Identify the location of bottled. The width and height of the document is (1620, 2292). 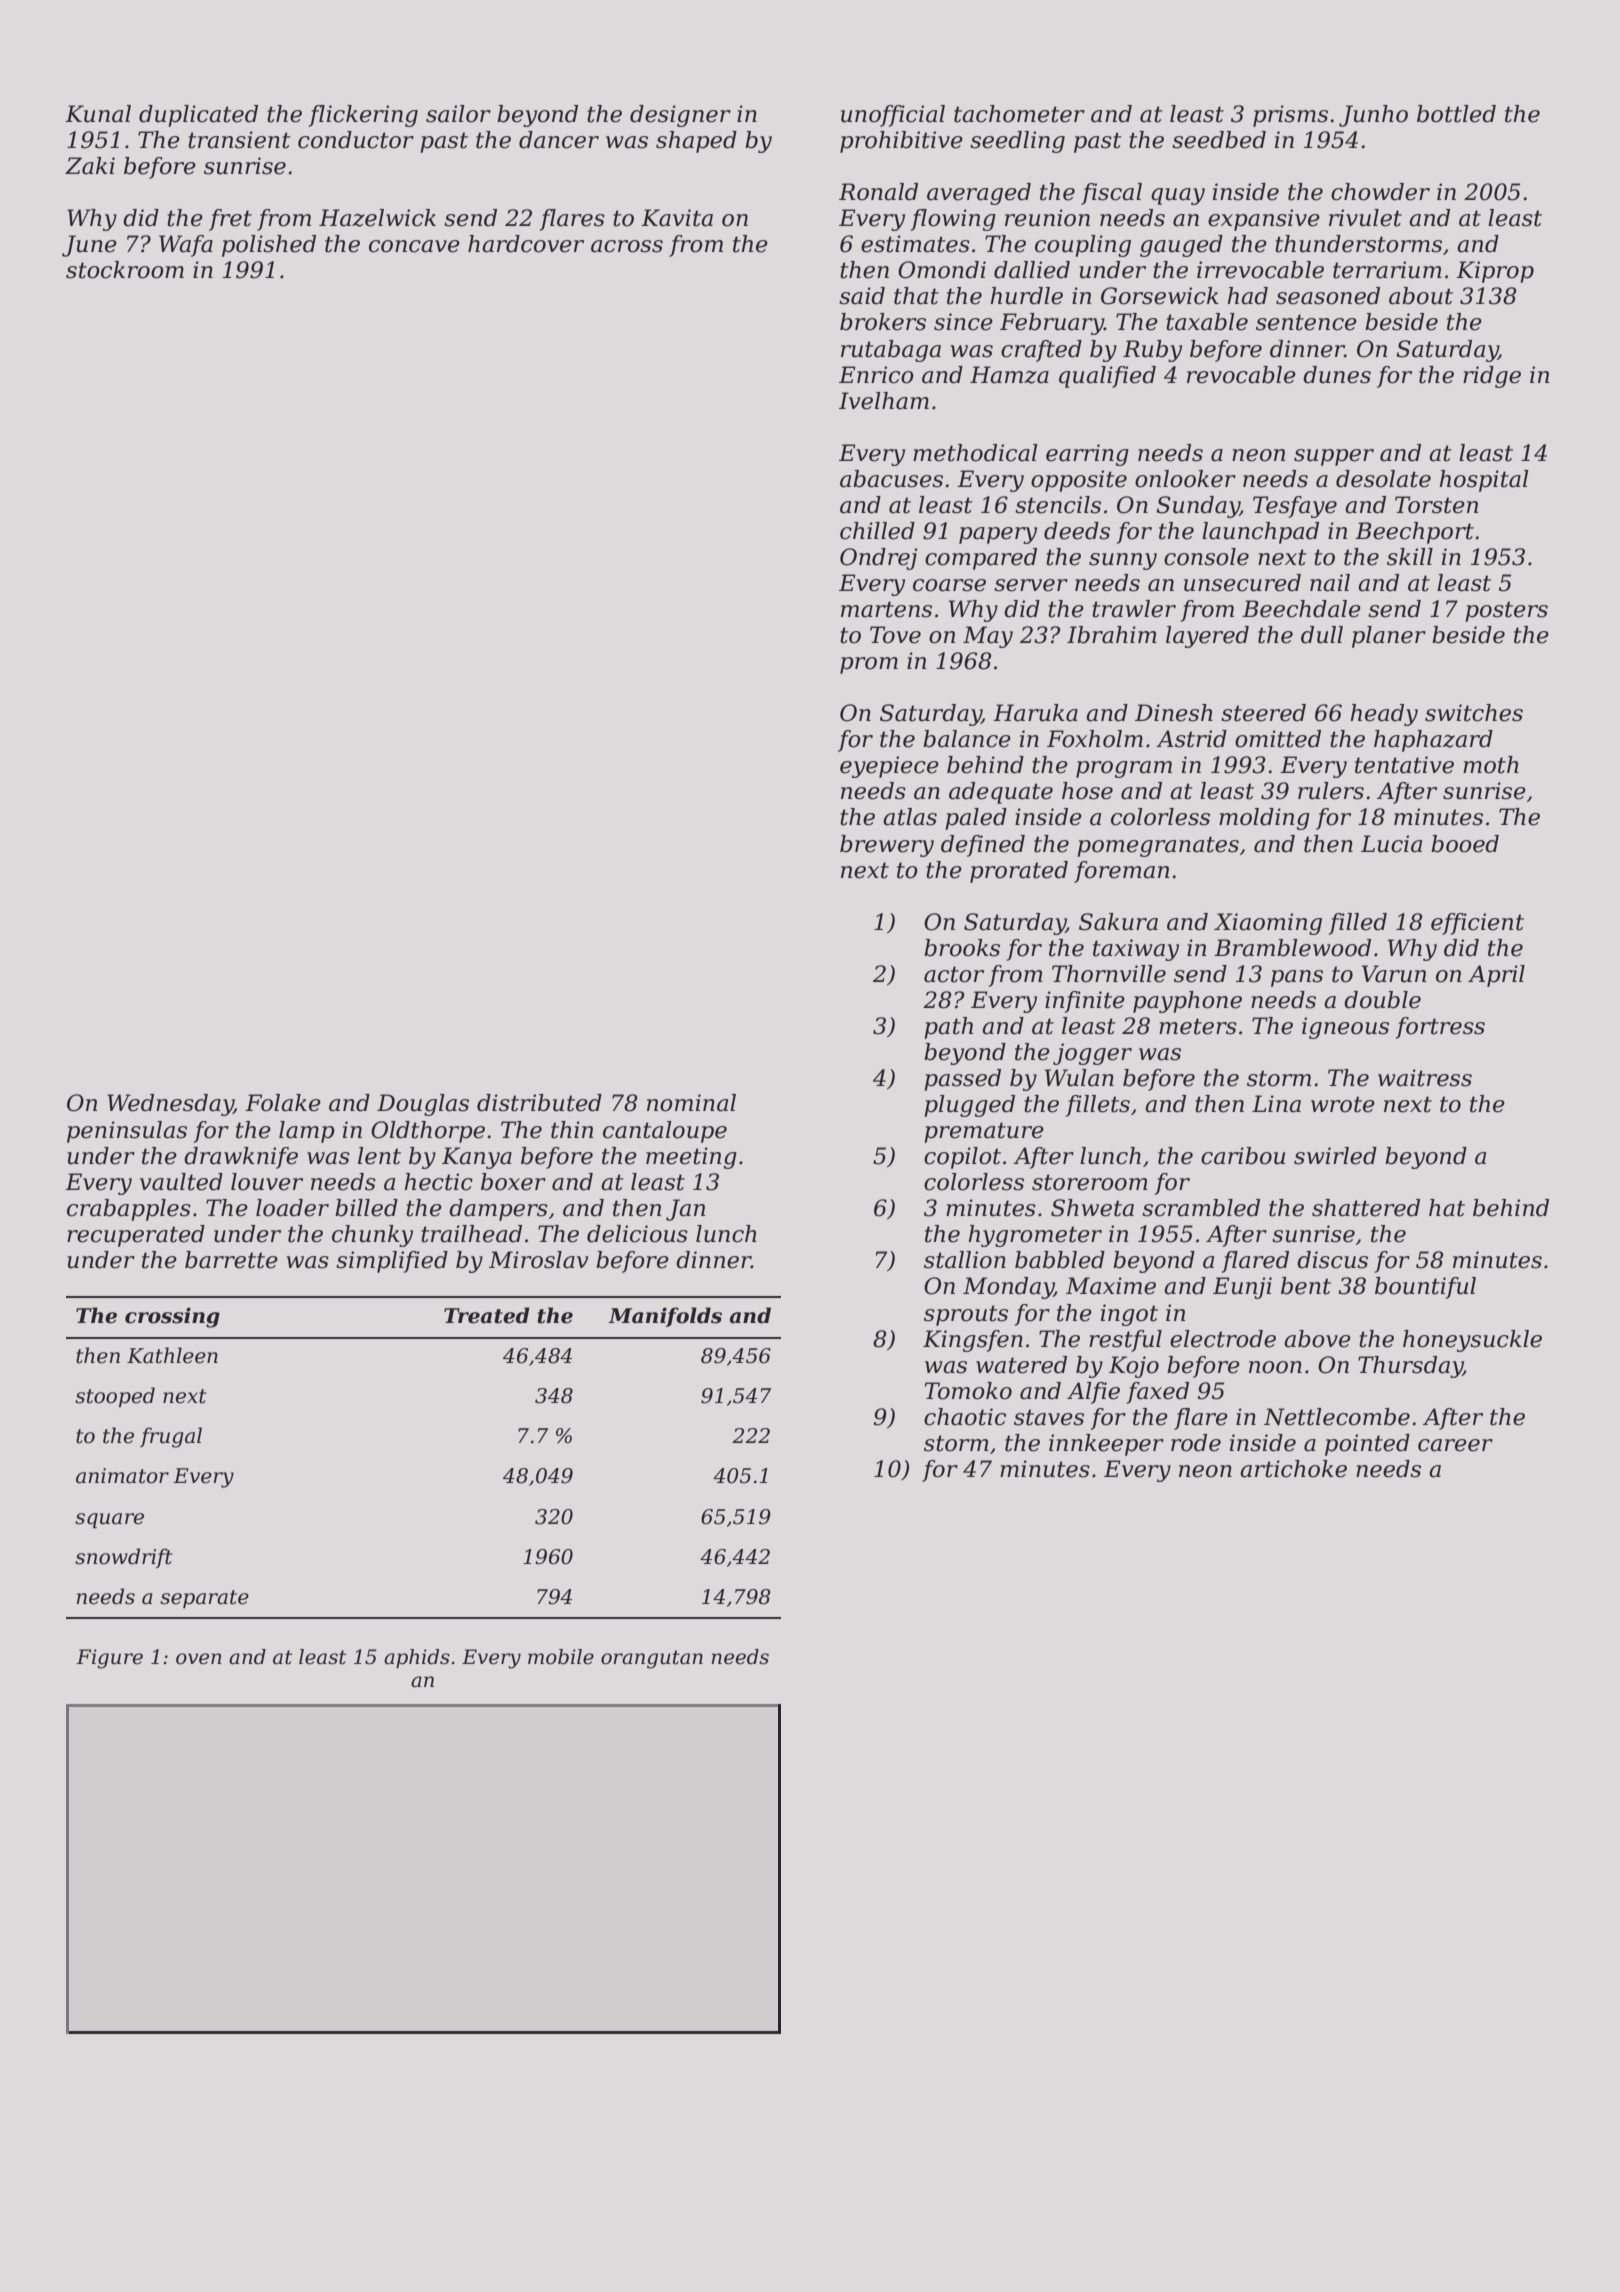
(1456, 114).
